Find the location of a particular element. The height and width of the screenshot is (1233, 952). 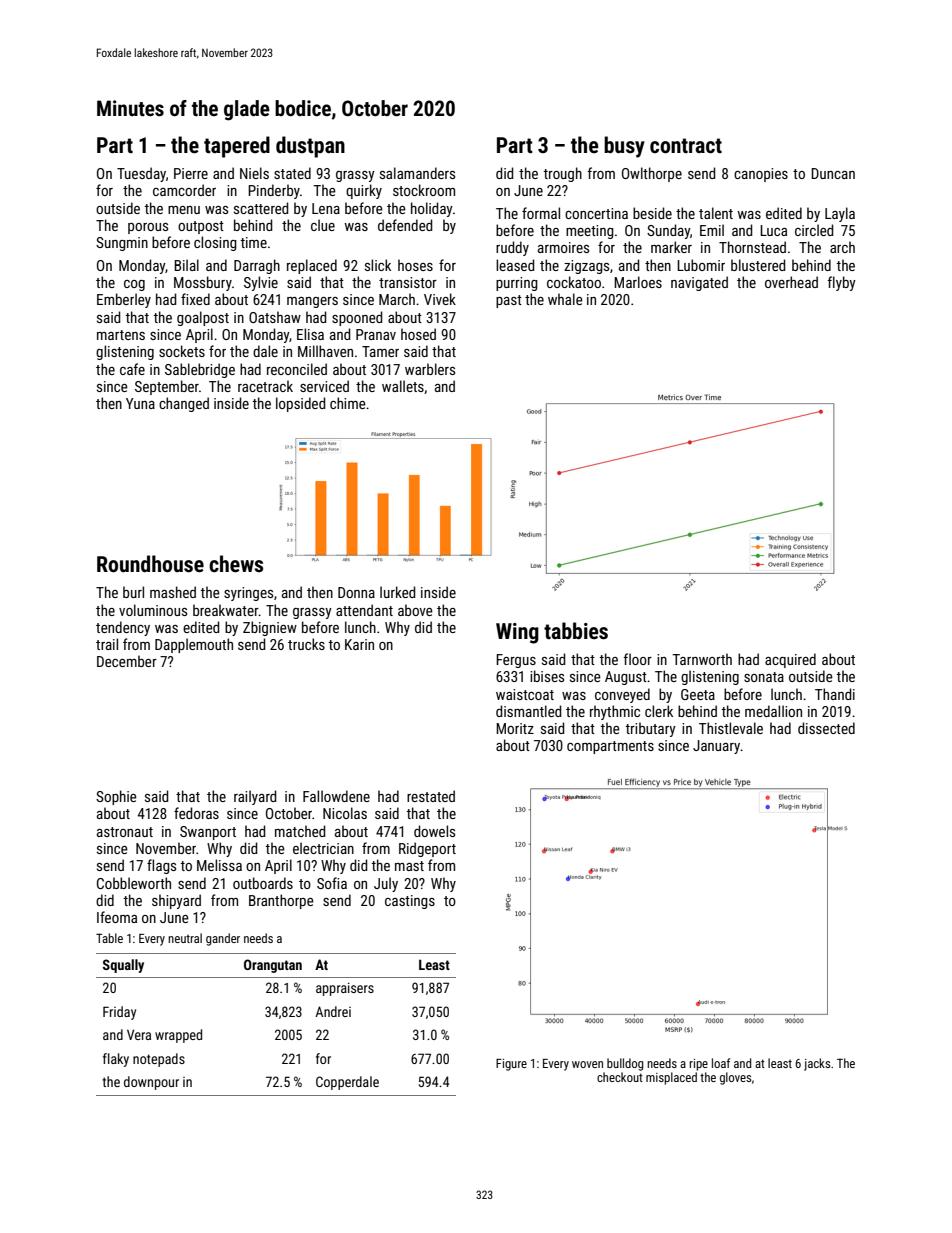

Sungmin is located at coordinates (122, 244).
